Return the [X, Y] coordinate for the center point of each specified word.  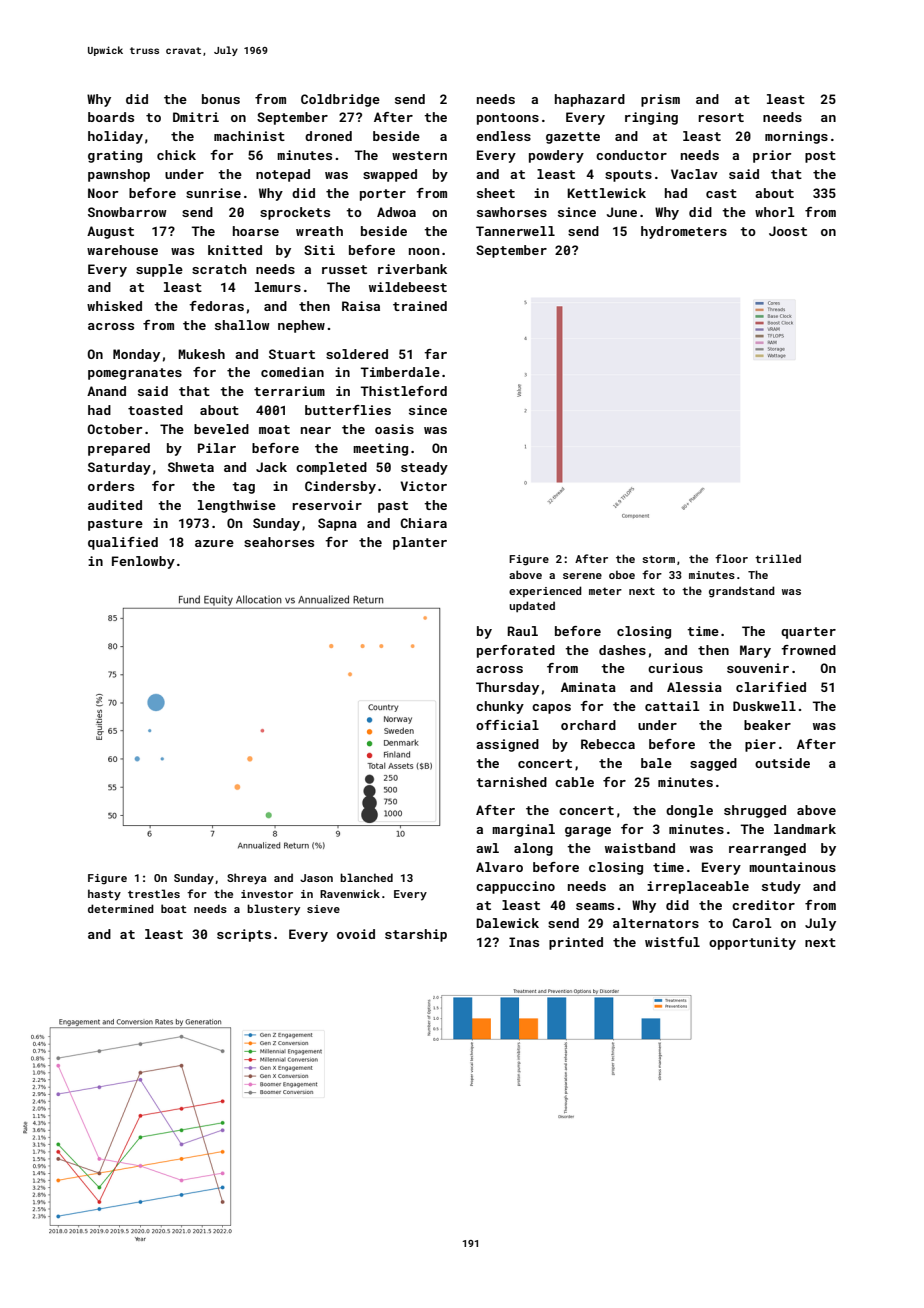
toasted [155, 410]
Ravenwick [350, 893]
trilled [778, 558]
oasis [394, 429]
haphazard [590, 100]
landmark [805, 829]
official [507, 725]
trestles [154, 893]
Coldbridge [340, 100]
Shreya [247, 879]
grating [115, 156]
